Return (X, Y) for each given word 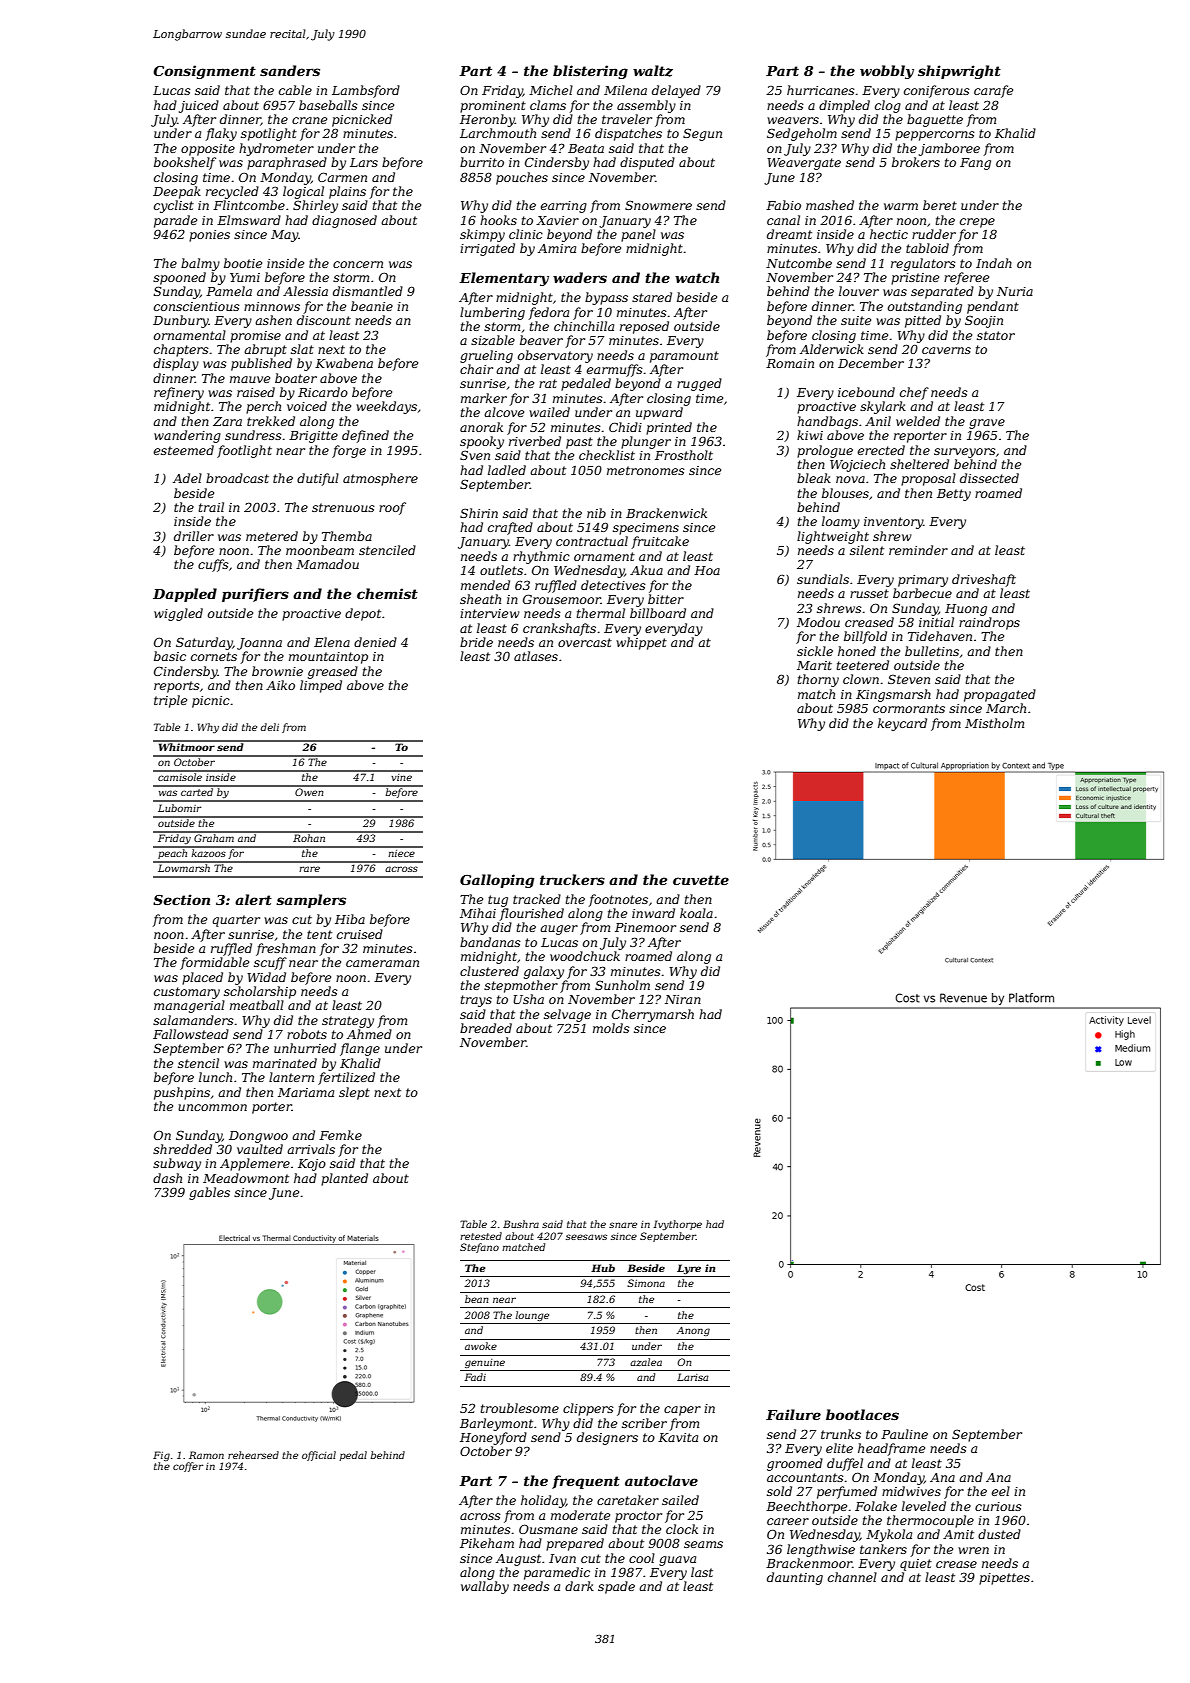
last (702, 1572)
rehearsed (253, 1455)
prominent (493, 107)
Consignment (204, 72)
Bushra (521, 1224)
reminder (918, 550)
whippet (641, 643)
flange (360, 1049)
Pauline (904, 1434)
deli (270, 727)
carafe (993, 91)
